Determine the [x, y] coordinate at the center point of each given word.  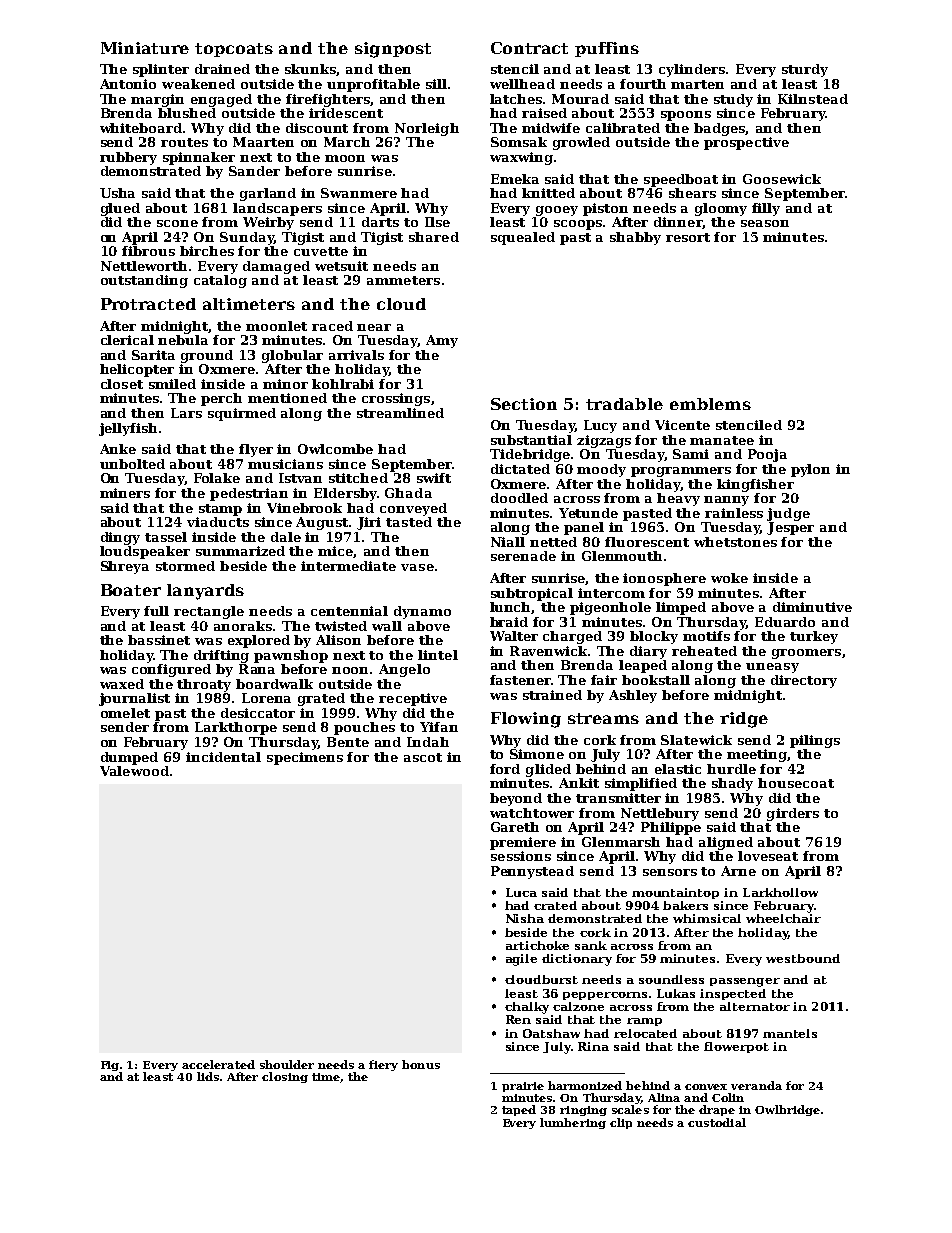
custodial [717, 1122]
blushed [187, 113]
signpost [393, 50]
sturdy [805, 70]
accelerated [218, 1064]
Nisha [525, 918]
